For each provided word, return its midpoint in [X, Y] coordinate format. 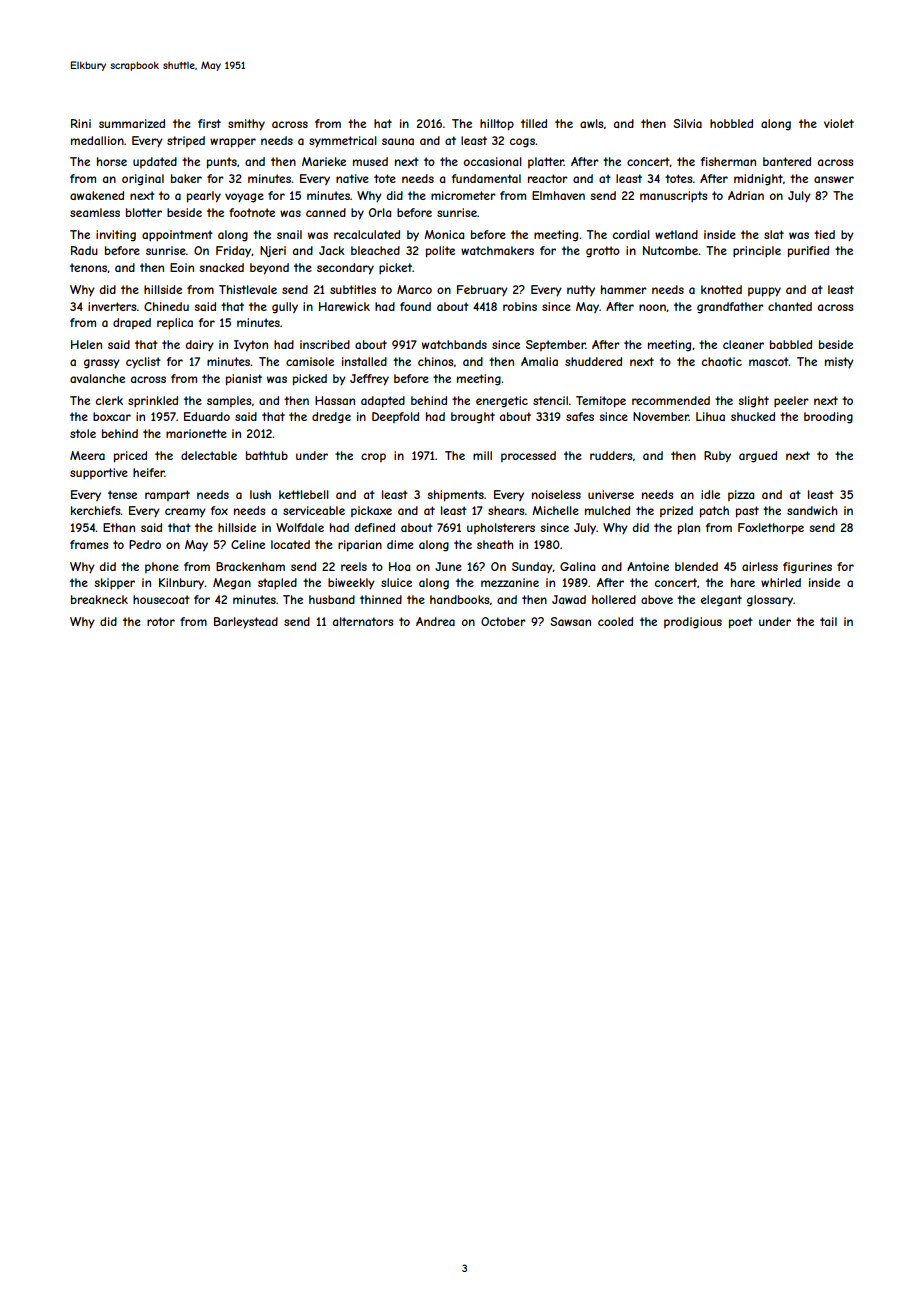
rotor [161, 621]
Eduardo [207, 416]
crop [373, 457]
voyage [244, 198]
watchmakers [497, 250]
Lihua [710, 416]
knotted [721, 289]
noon [652, 307]
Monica [444, 234]
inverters [112, 306]
